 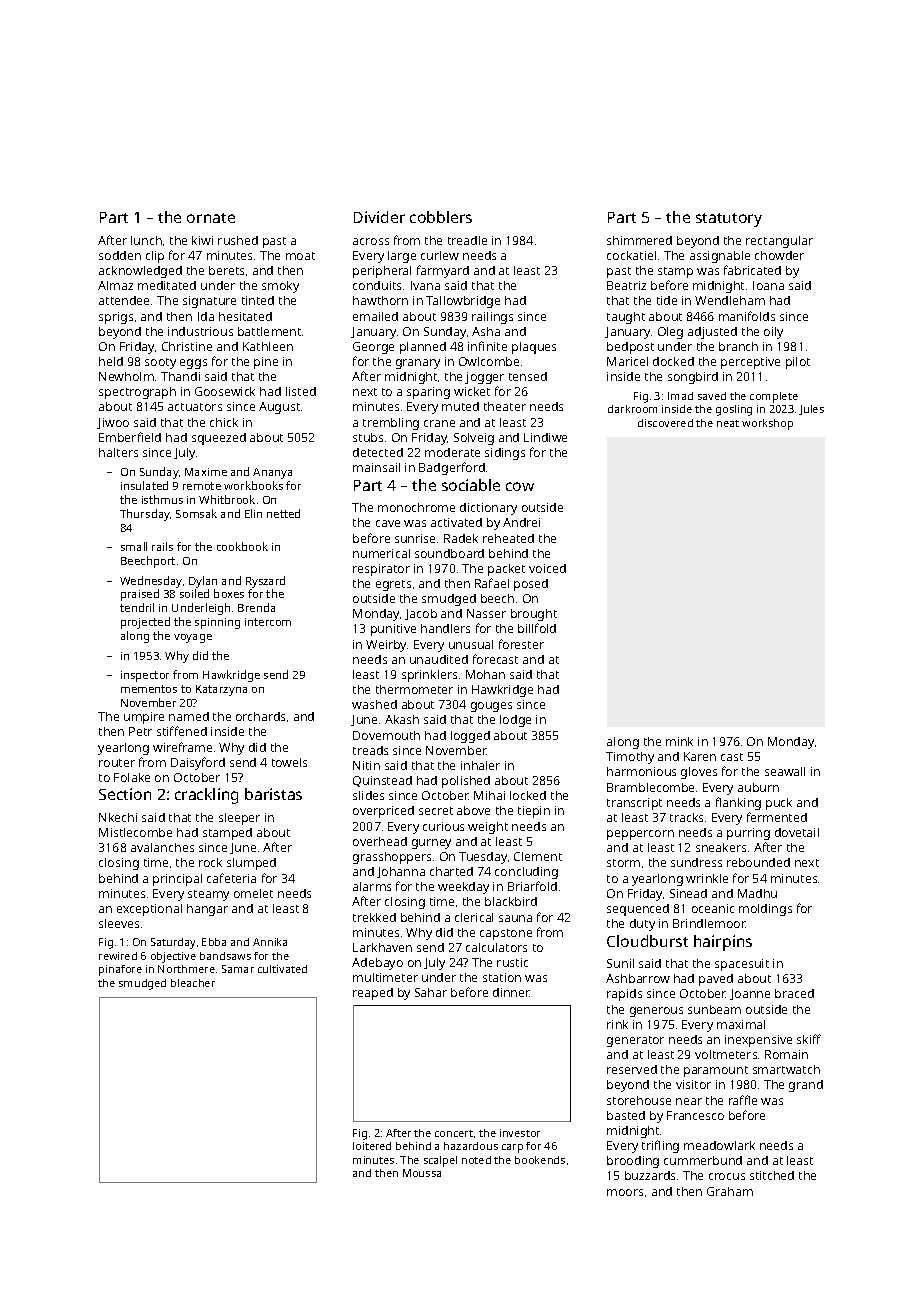 I want to click on reaped, so click(x=373, y=994).
